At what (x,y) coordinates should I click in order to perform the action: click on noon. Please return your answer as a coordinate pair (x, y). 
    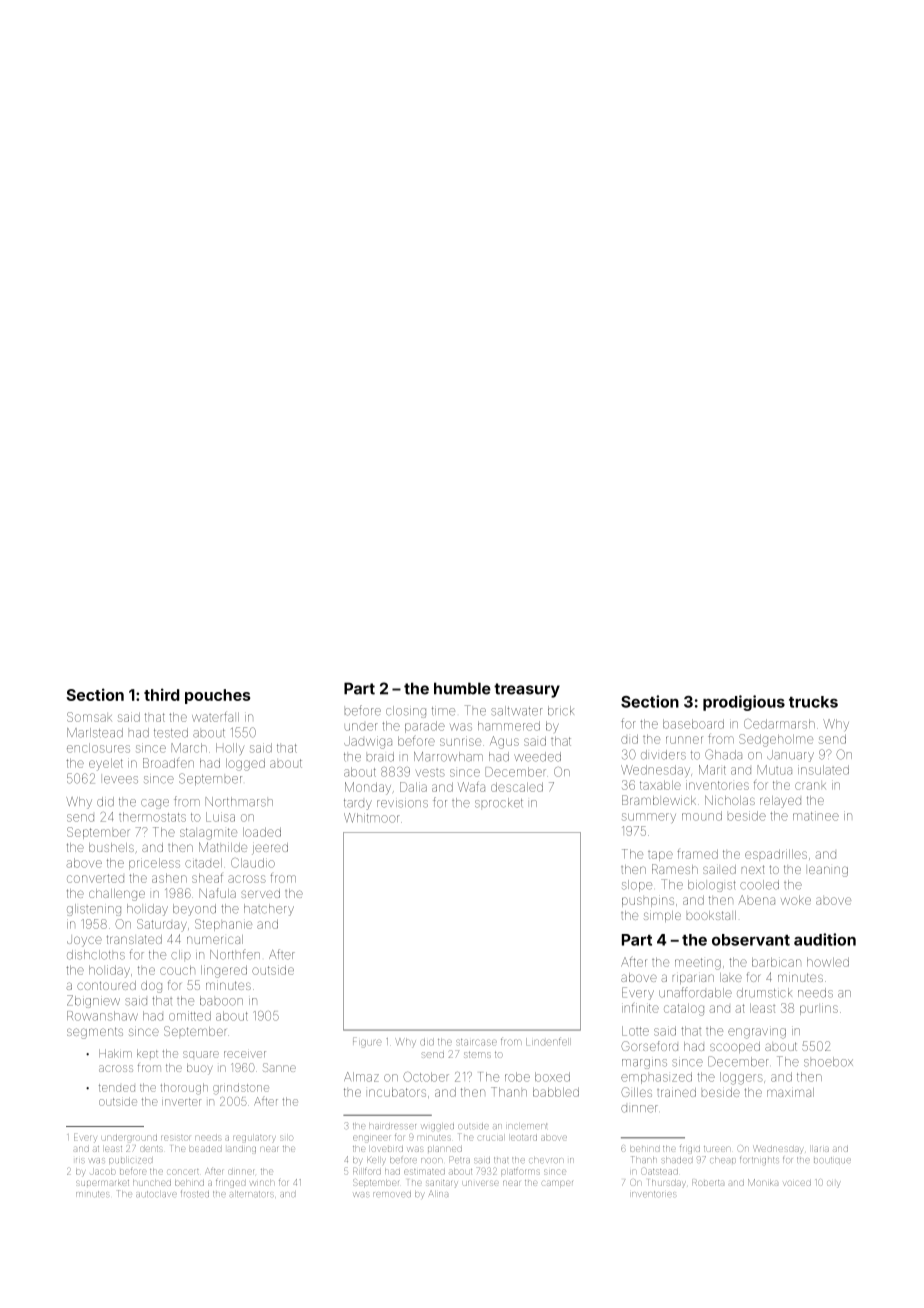
    Looking at the image, I should click on (431, 1160).
